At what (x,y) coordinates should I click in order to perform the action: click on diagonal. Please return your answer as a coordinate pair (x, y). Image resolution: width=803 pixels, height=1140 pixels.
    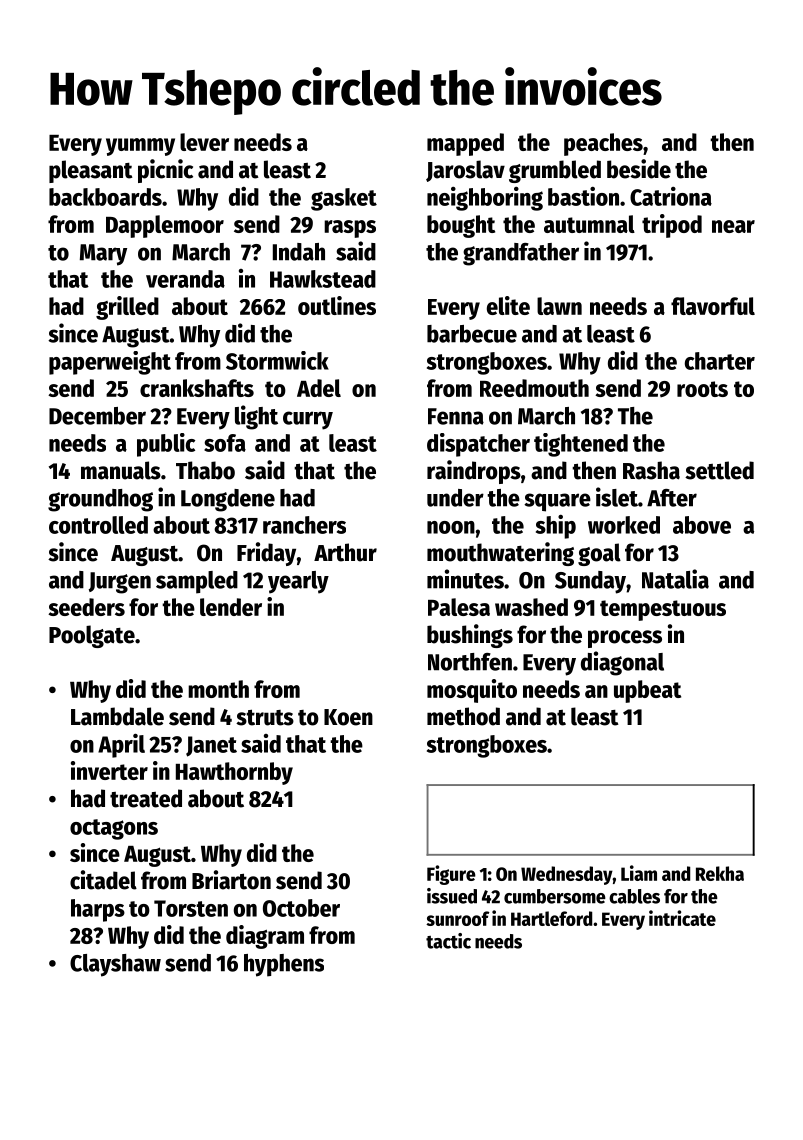
    Looking at the image, I should click on (622, 663).
